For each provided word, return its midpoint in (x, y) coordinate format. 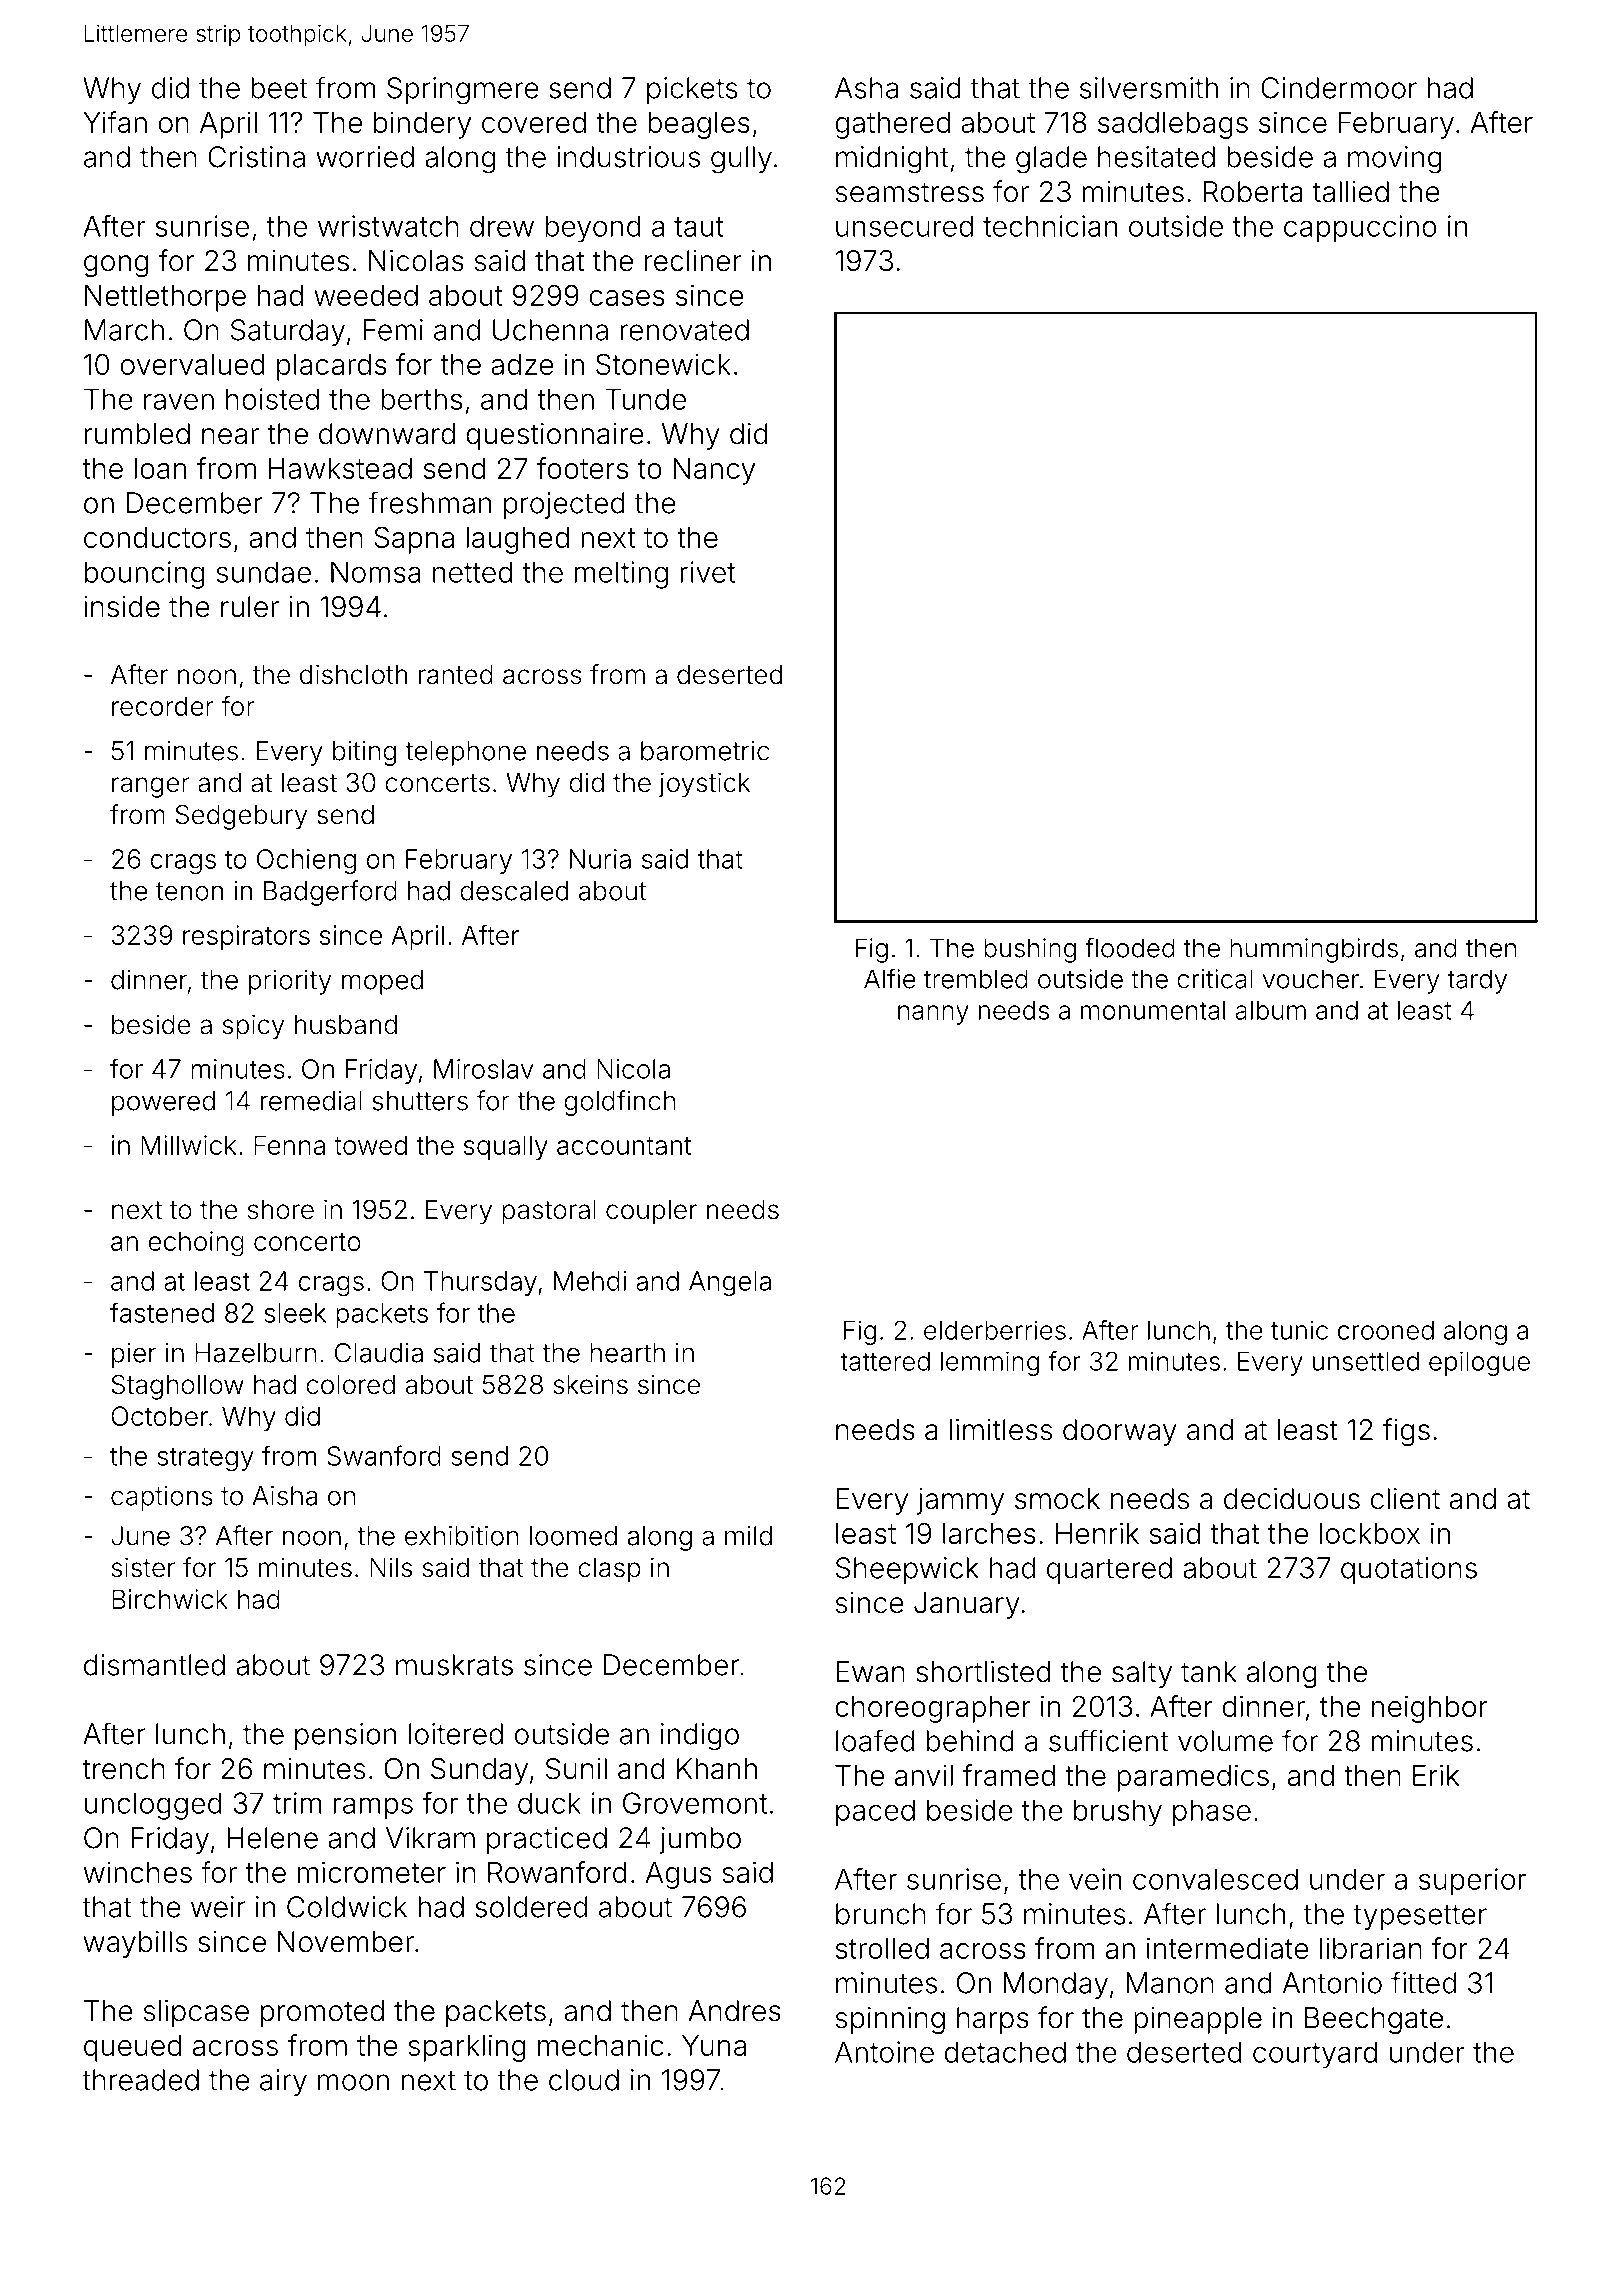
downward (387, 434)
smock (1057, 1499)
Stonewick (663, 364)
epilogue (1479, 1363)
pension (345, 1736)
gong (116, 266)
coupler (651, 1212)
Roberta (1253, 192)
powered (163, 1103)
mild (748, 1536)
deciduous (1292, 1499)
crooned (1386, 1330)
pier (134, 1355)
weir (218, 1907)
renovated (684, 330)
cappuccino (1360, 229)
